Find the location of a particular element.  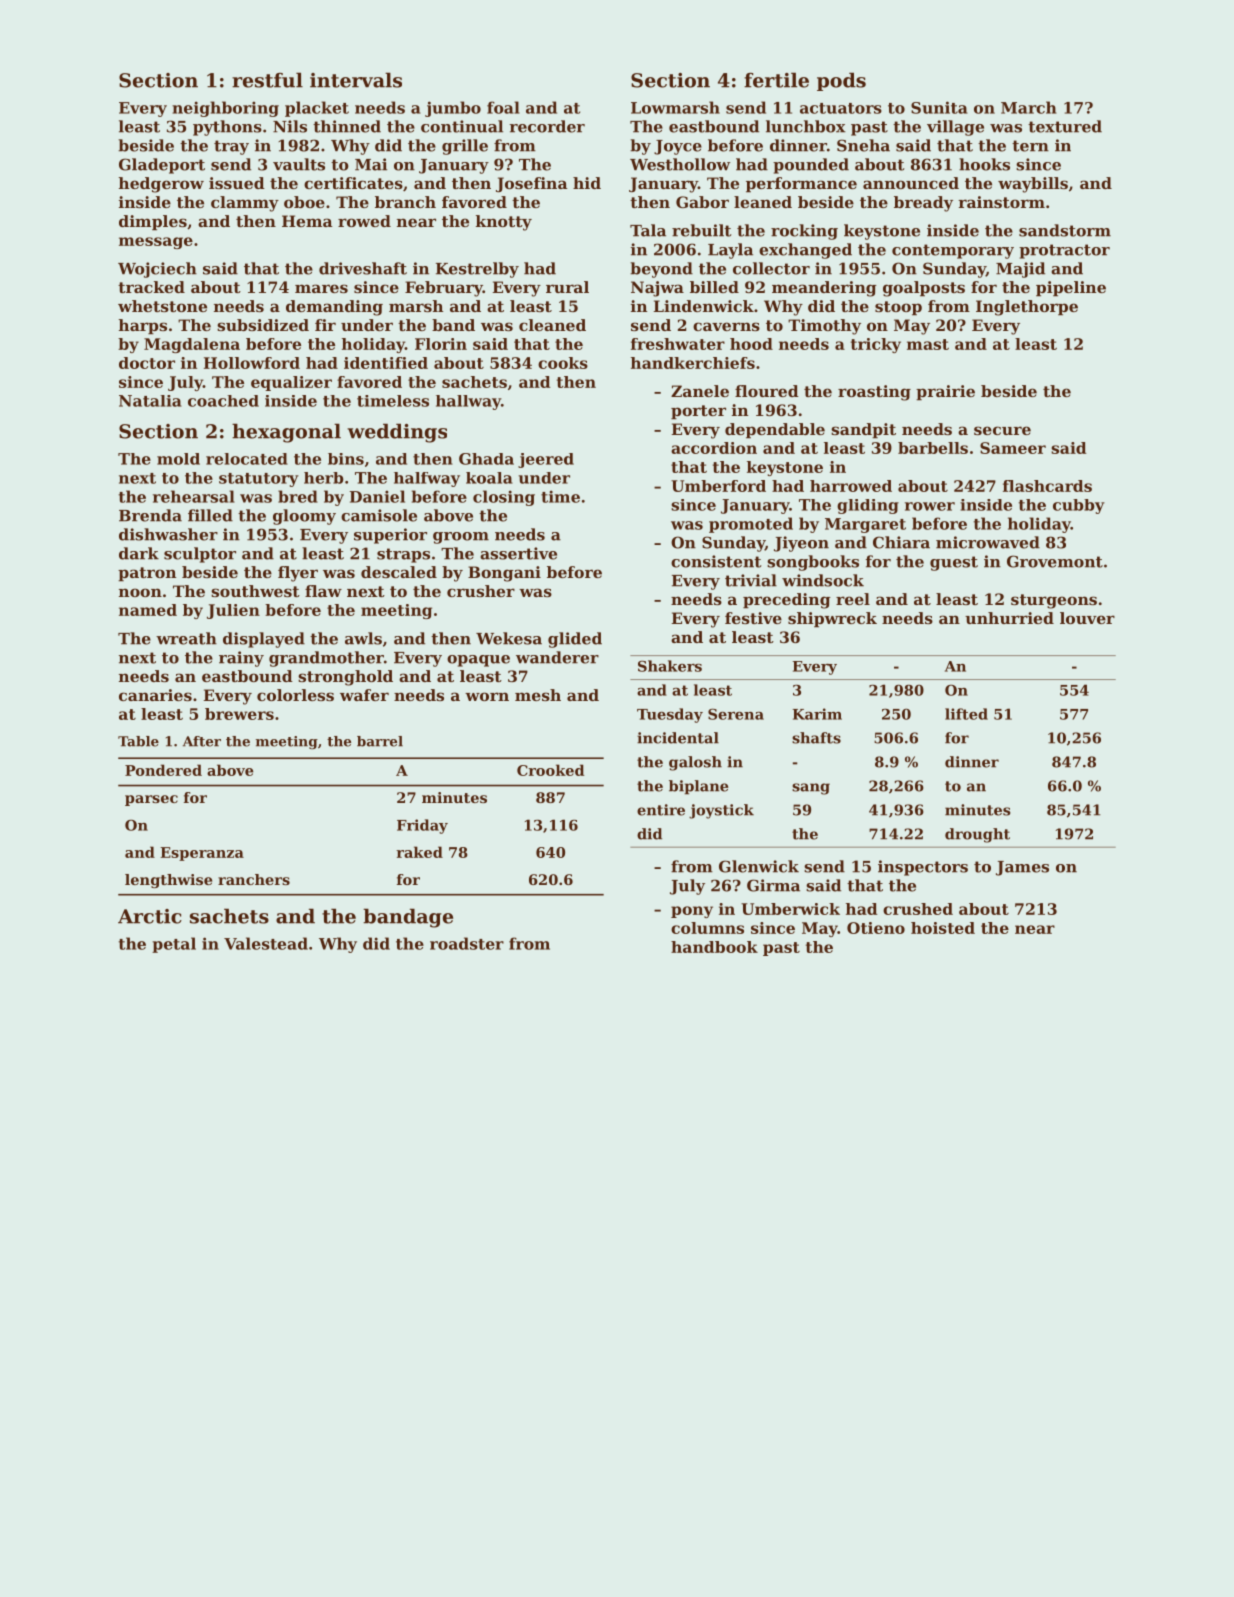

Joyce is located at coordinates (678, 147).
